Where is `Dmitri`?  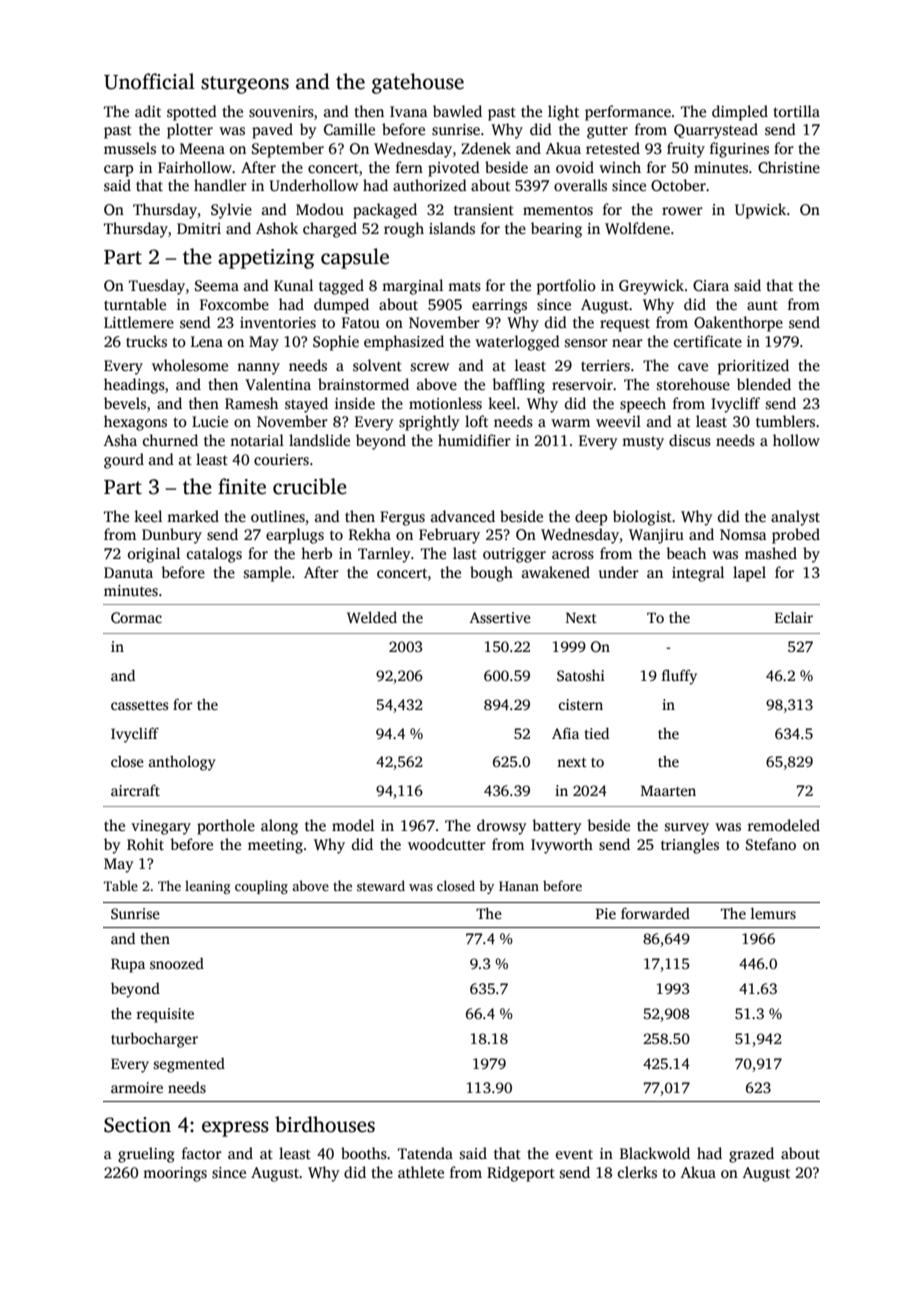
Dmitri is located at coordinates (199, 228).
